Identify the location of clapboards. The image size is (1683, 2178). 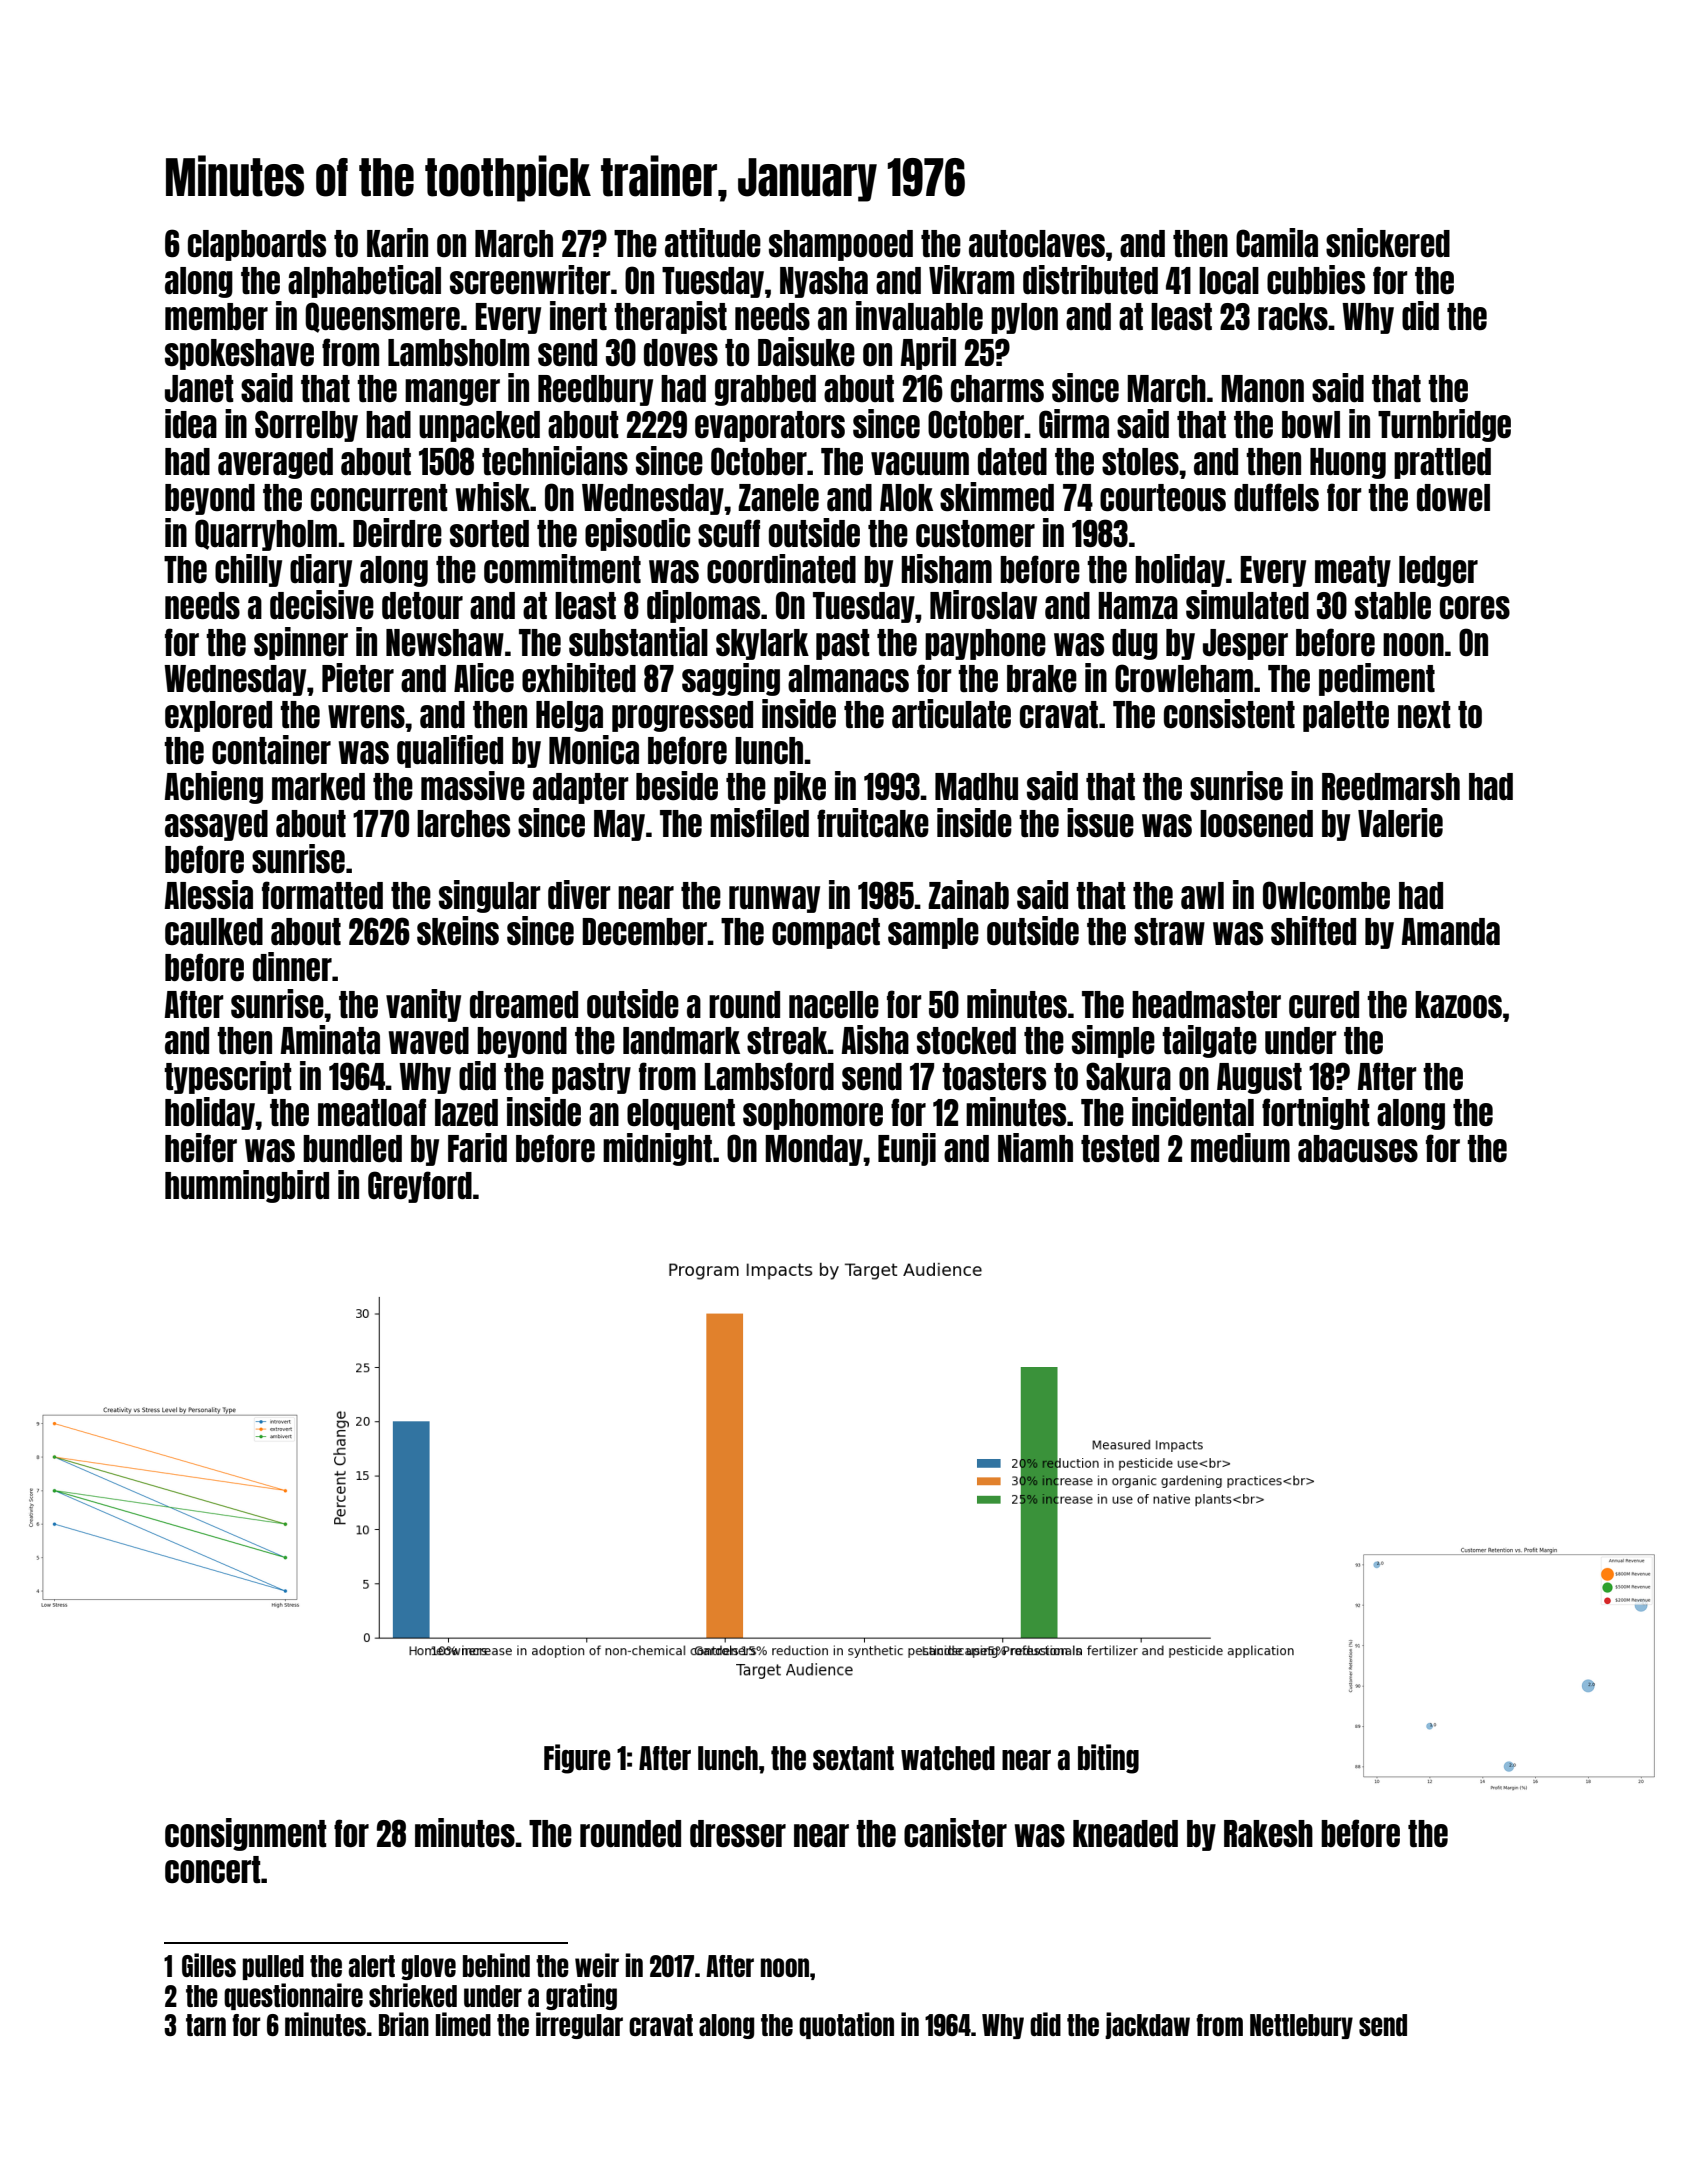
(257, 245).
